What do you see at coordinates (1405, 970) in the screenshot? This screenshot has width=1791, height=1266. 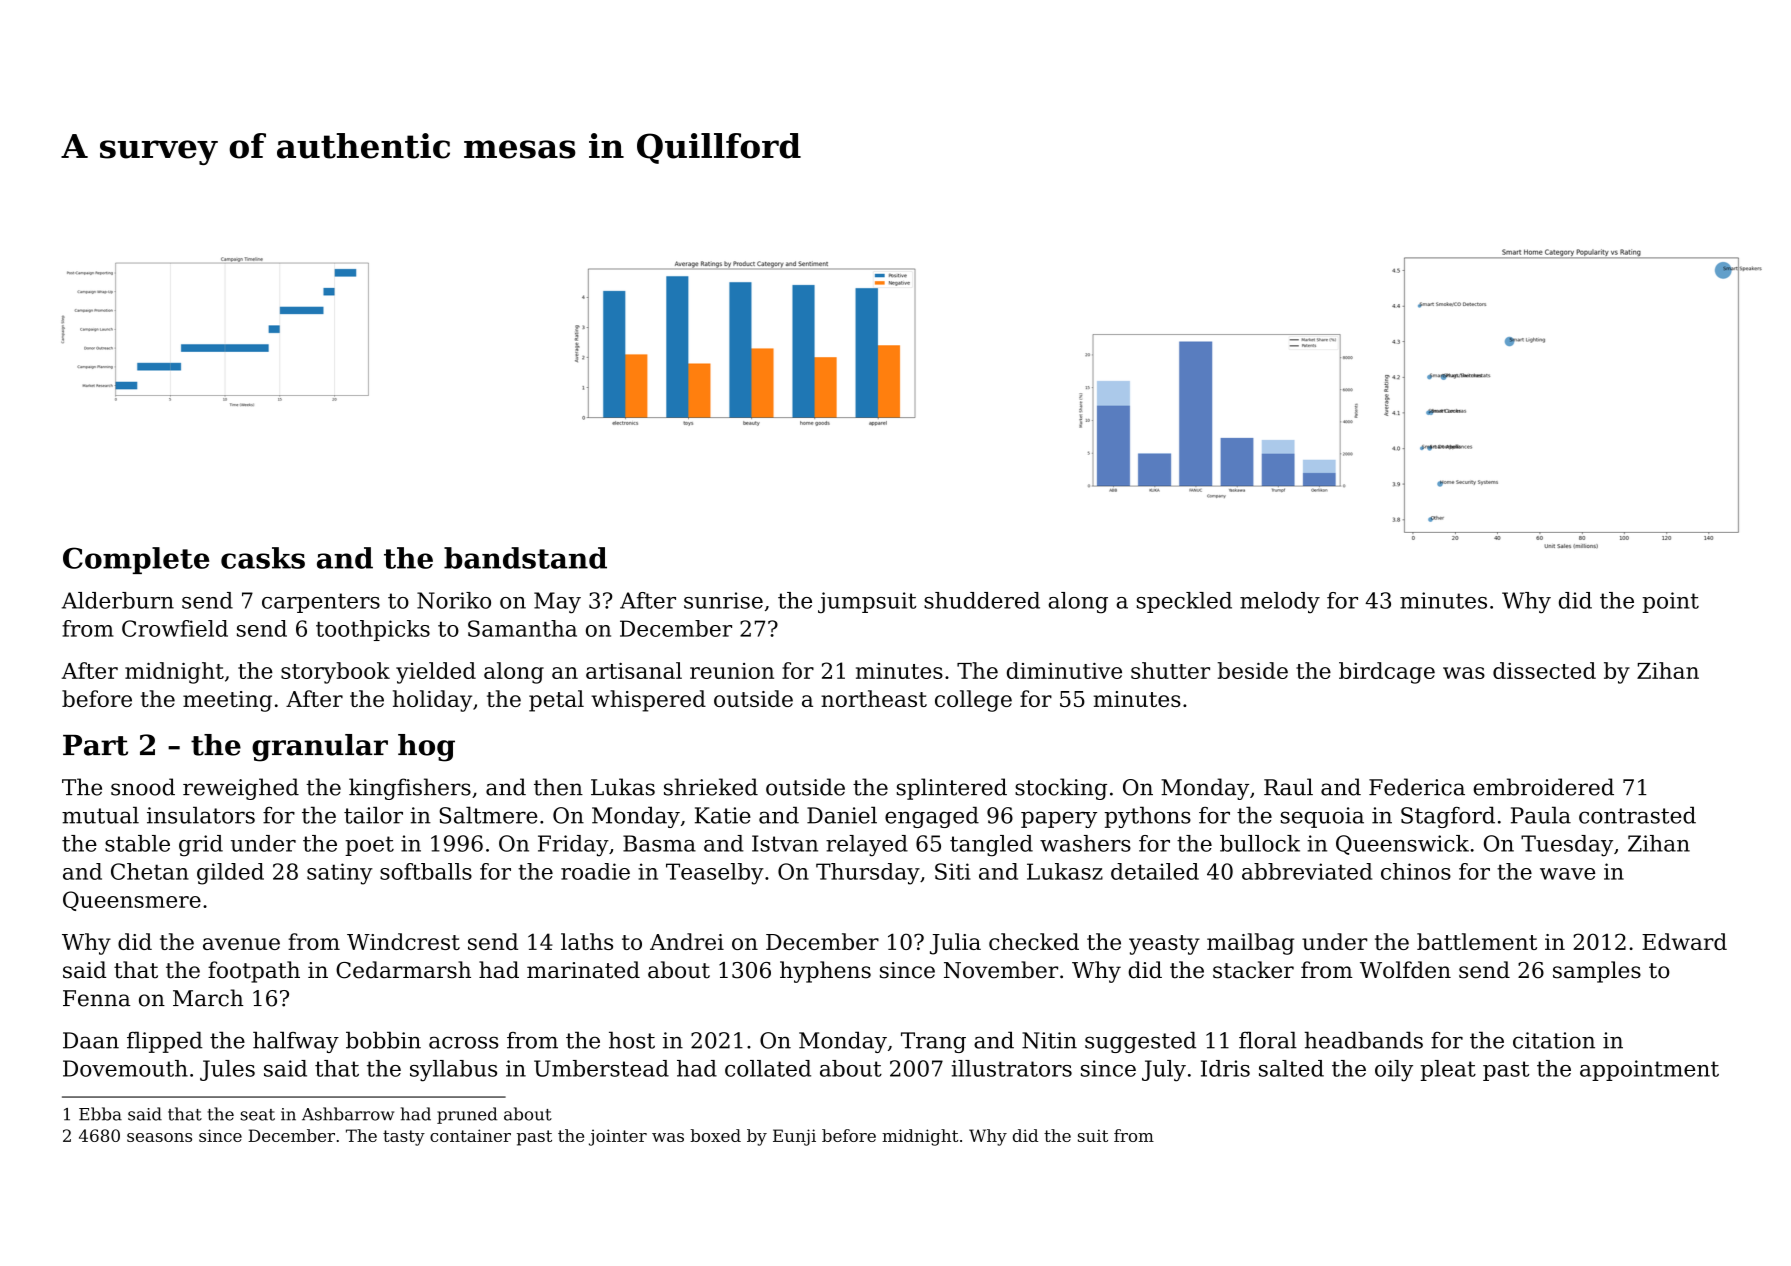 I see `Wolfden` at bounding box center [1405, 970].
